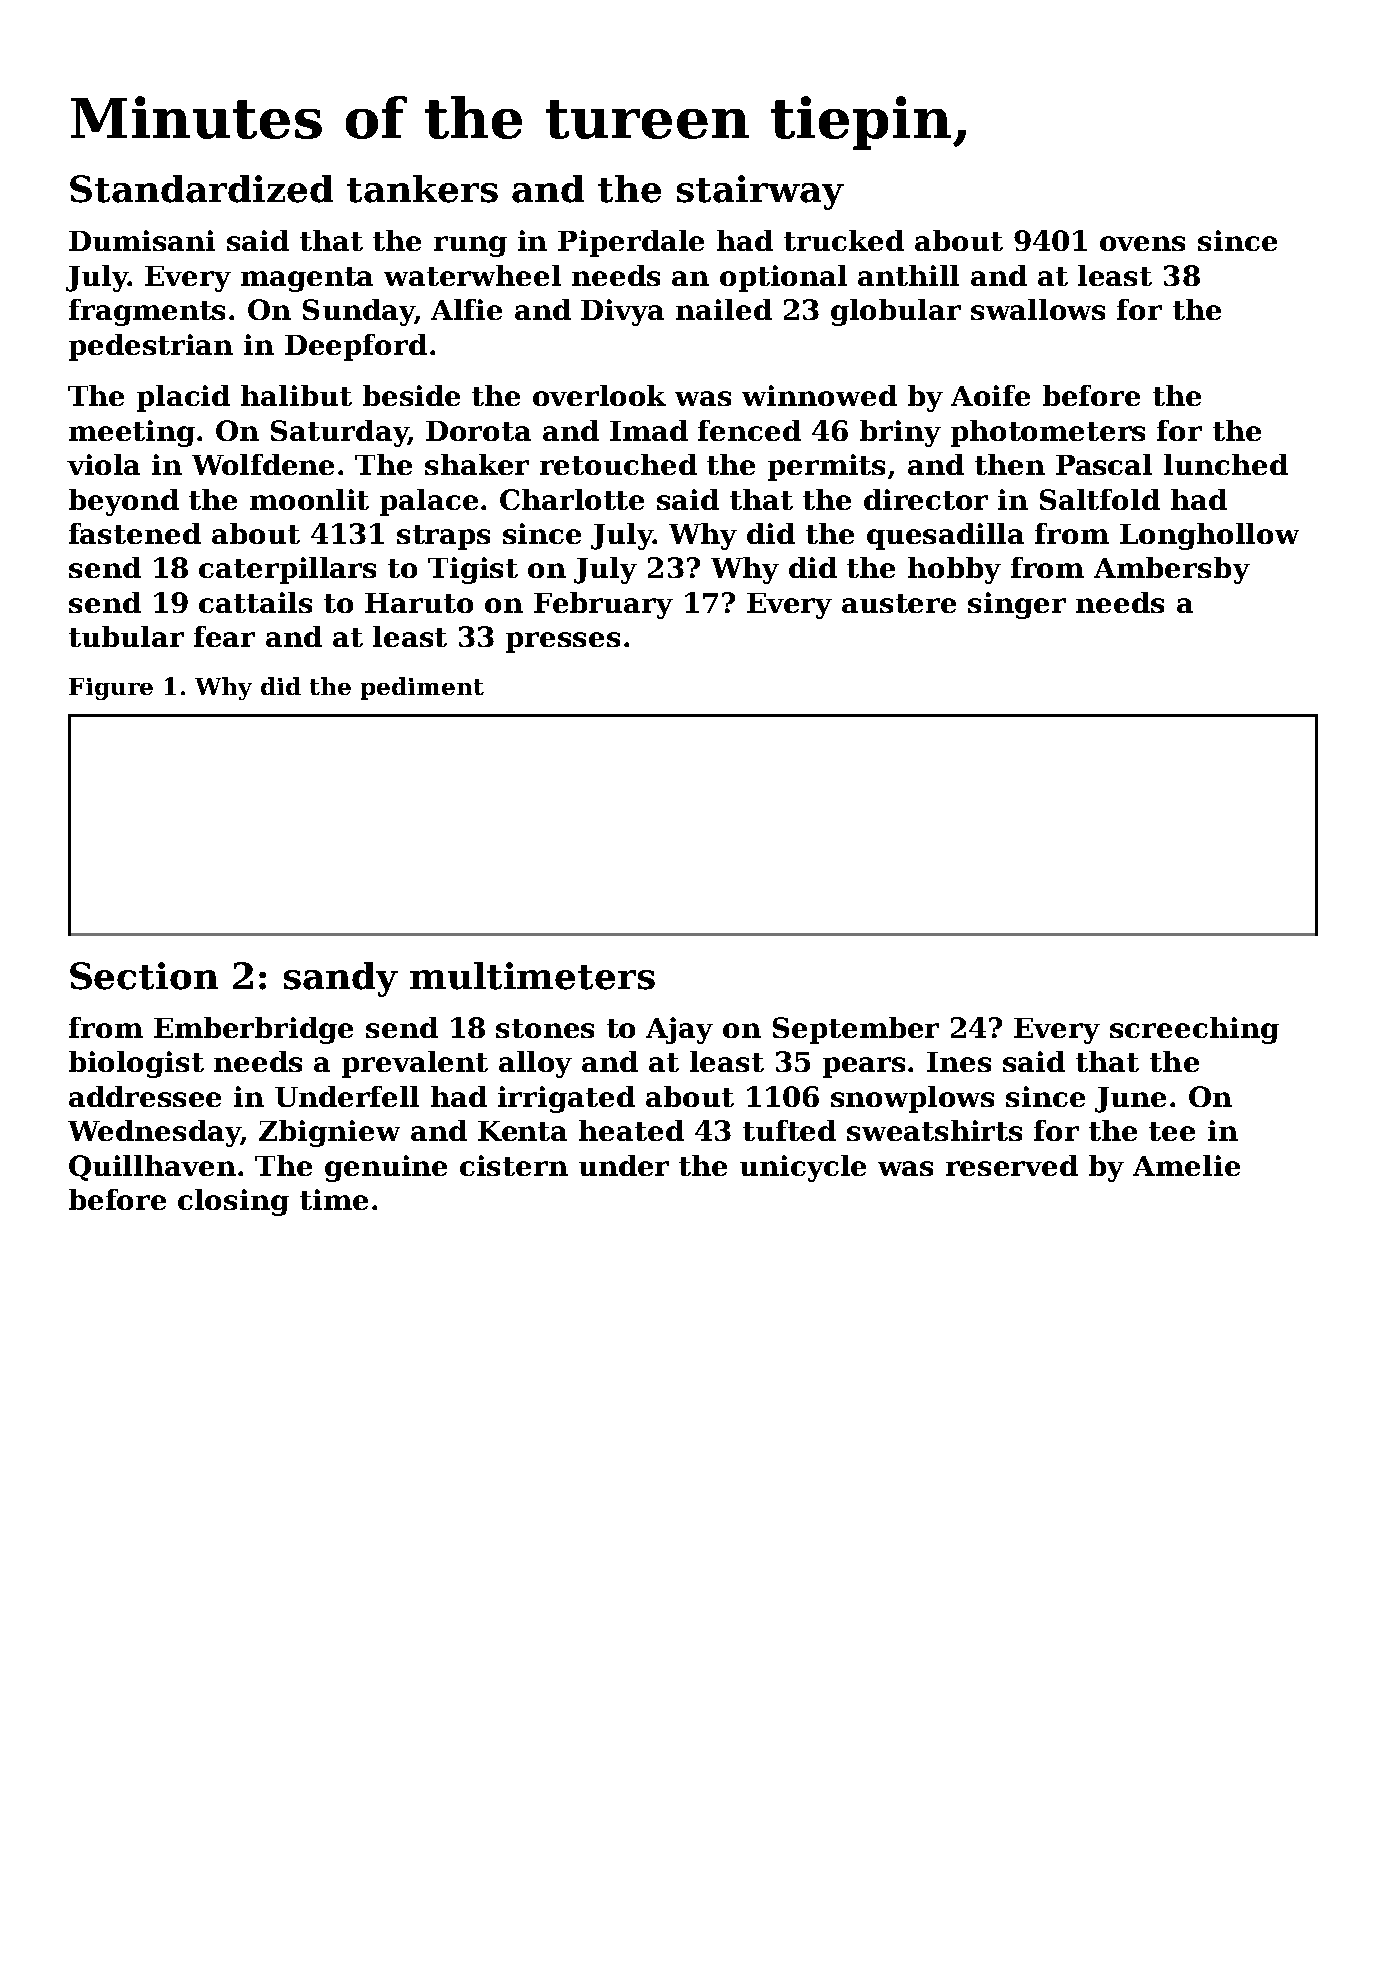  I want to click on tankers, so click(422, 189).
